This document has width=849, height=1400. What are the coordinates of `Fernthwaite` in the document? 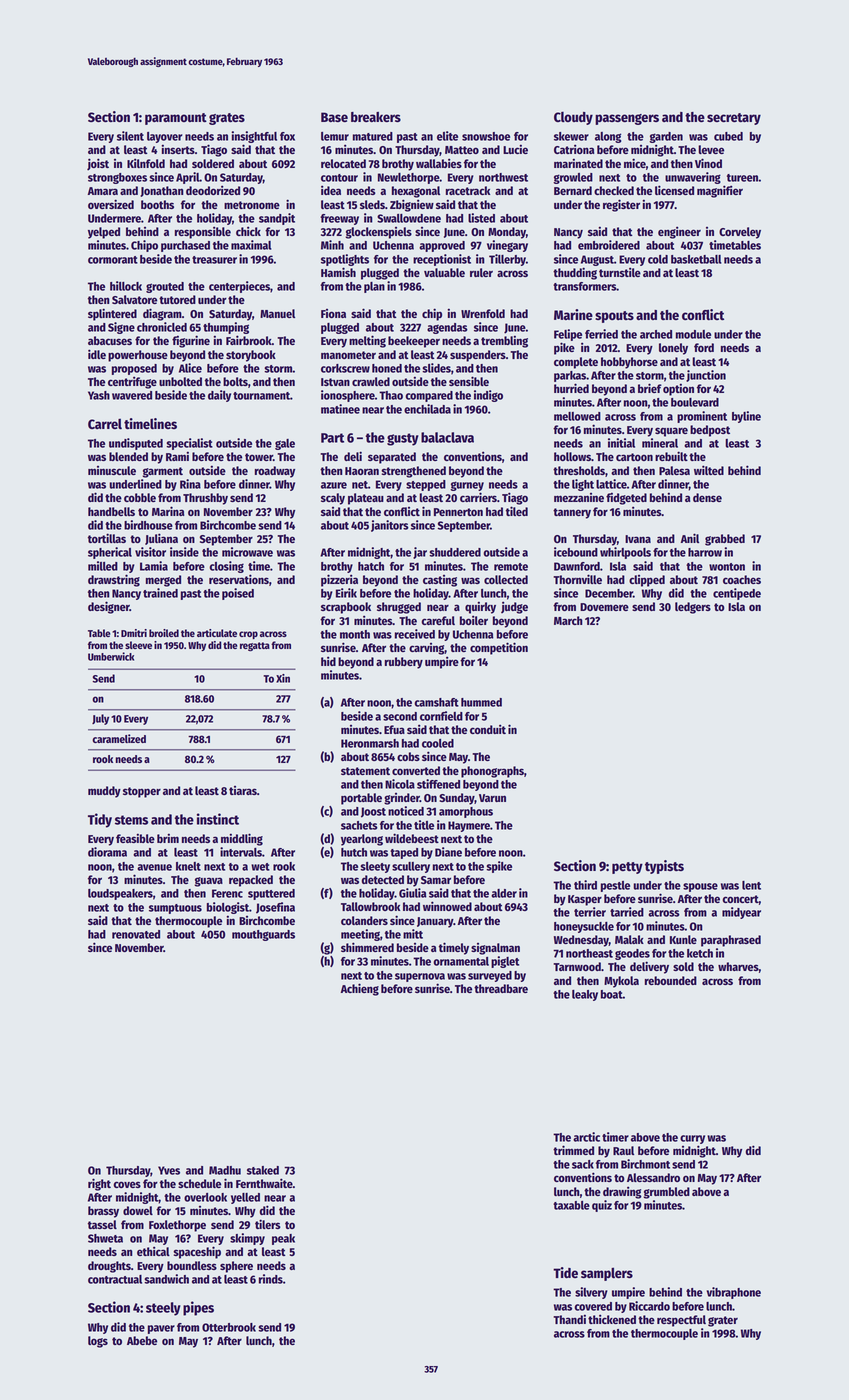 It's located at (264, 1183).
